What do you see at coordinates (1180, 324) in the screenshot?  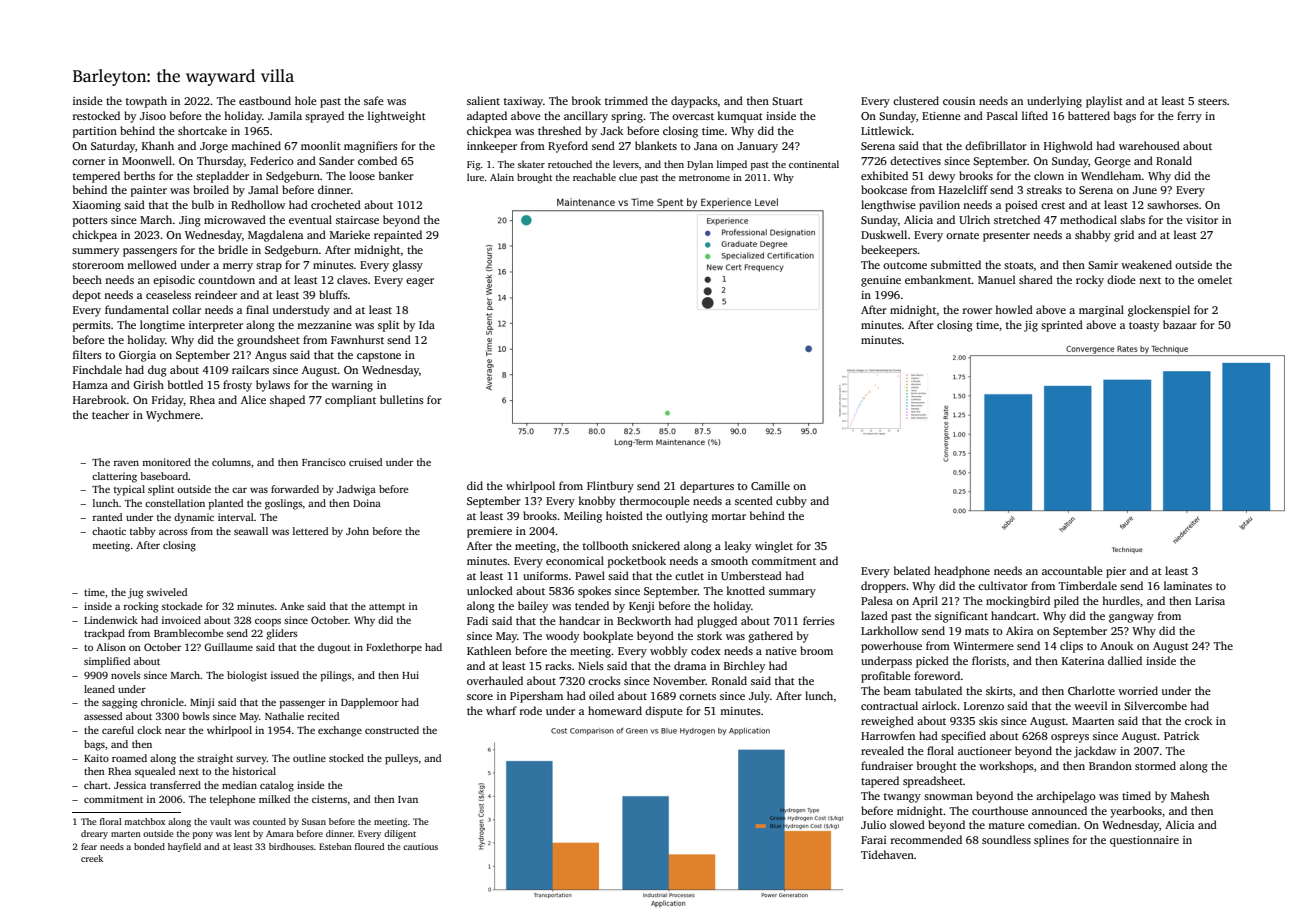 I see `bazaar` at bounding box center [1180, 324].
